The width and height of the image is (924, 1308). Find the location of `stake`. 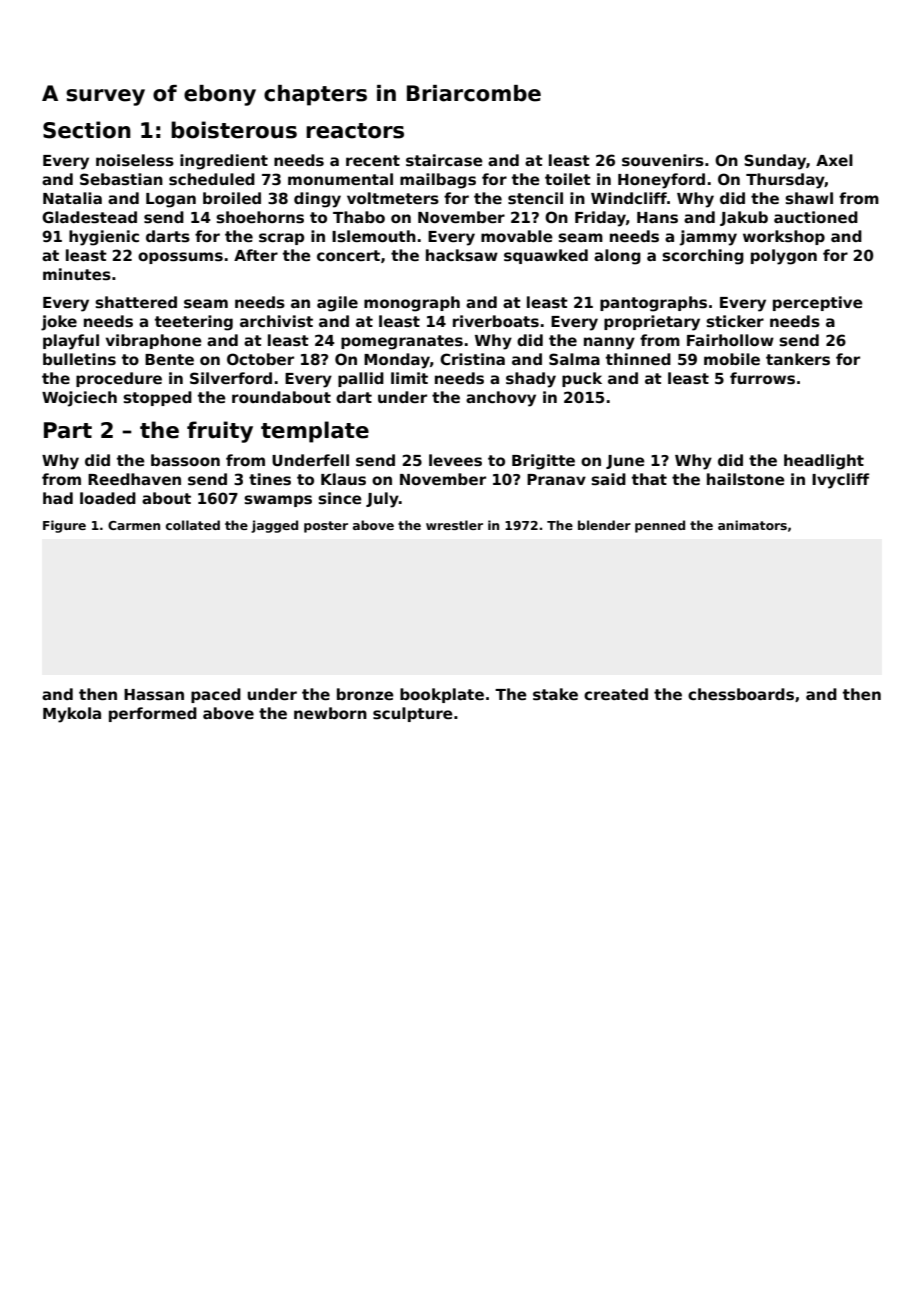

stake is located at coordinates (555, 694).
